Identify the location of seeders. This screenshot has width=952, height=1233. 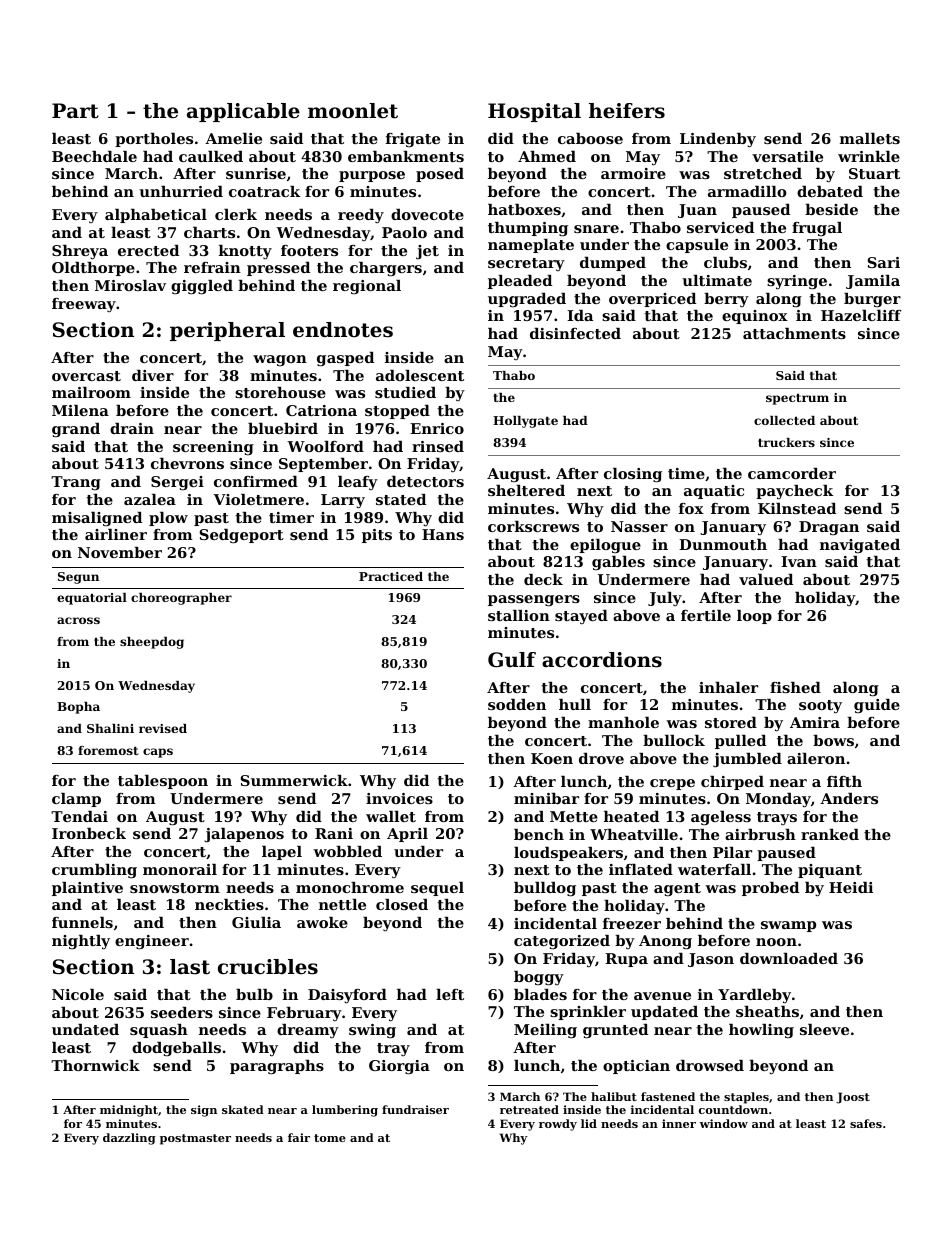
(182, 1012).
